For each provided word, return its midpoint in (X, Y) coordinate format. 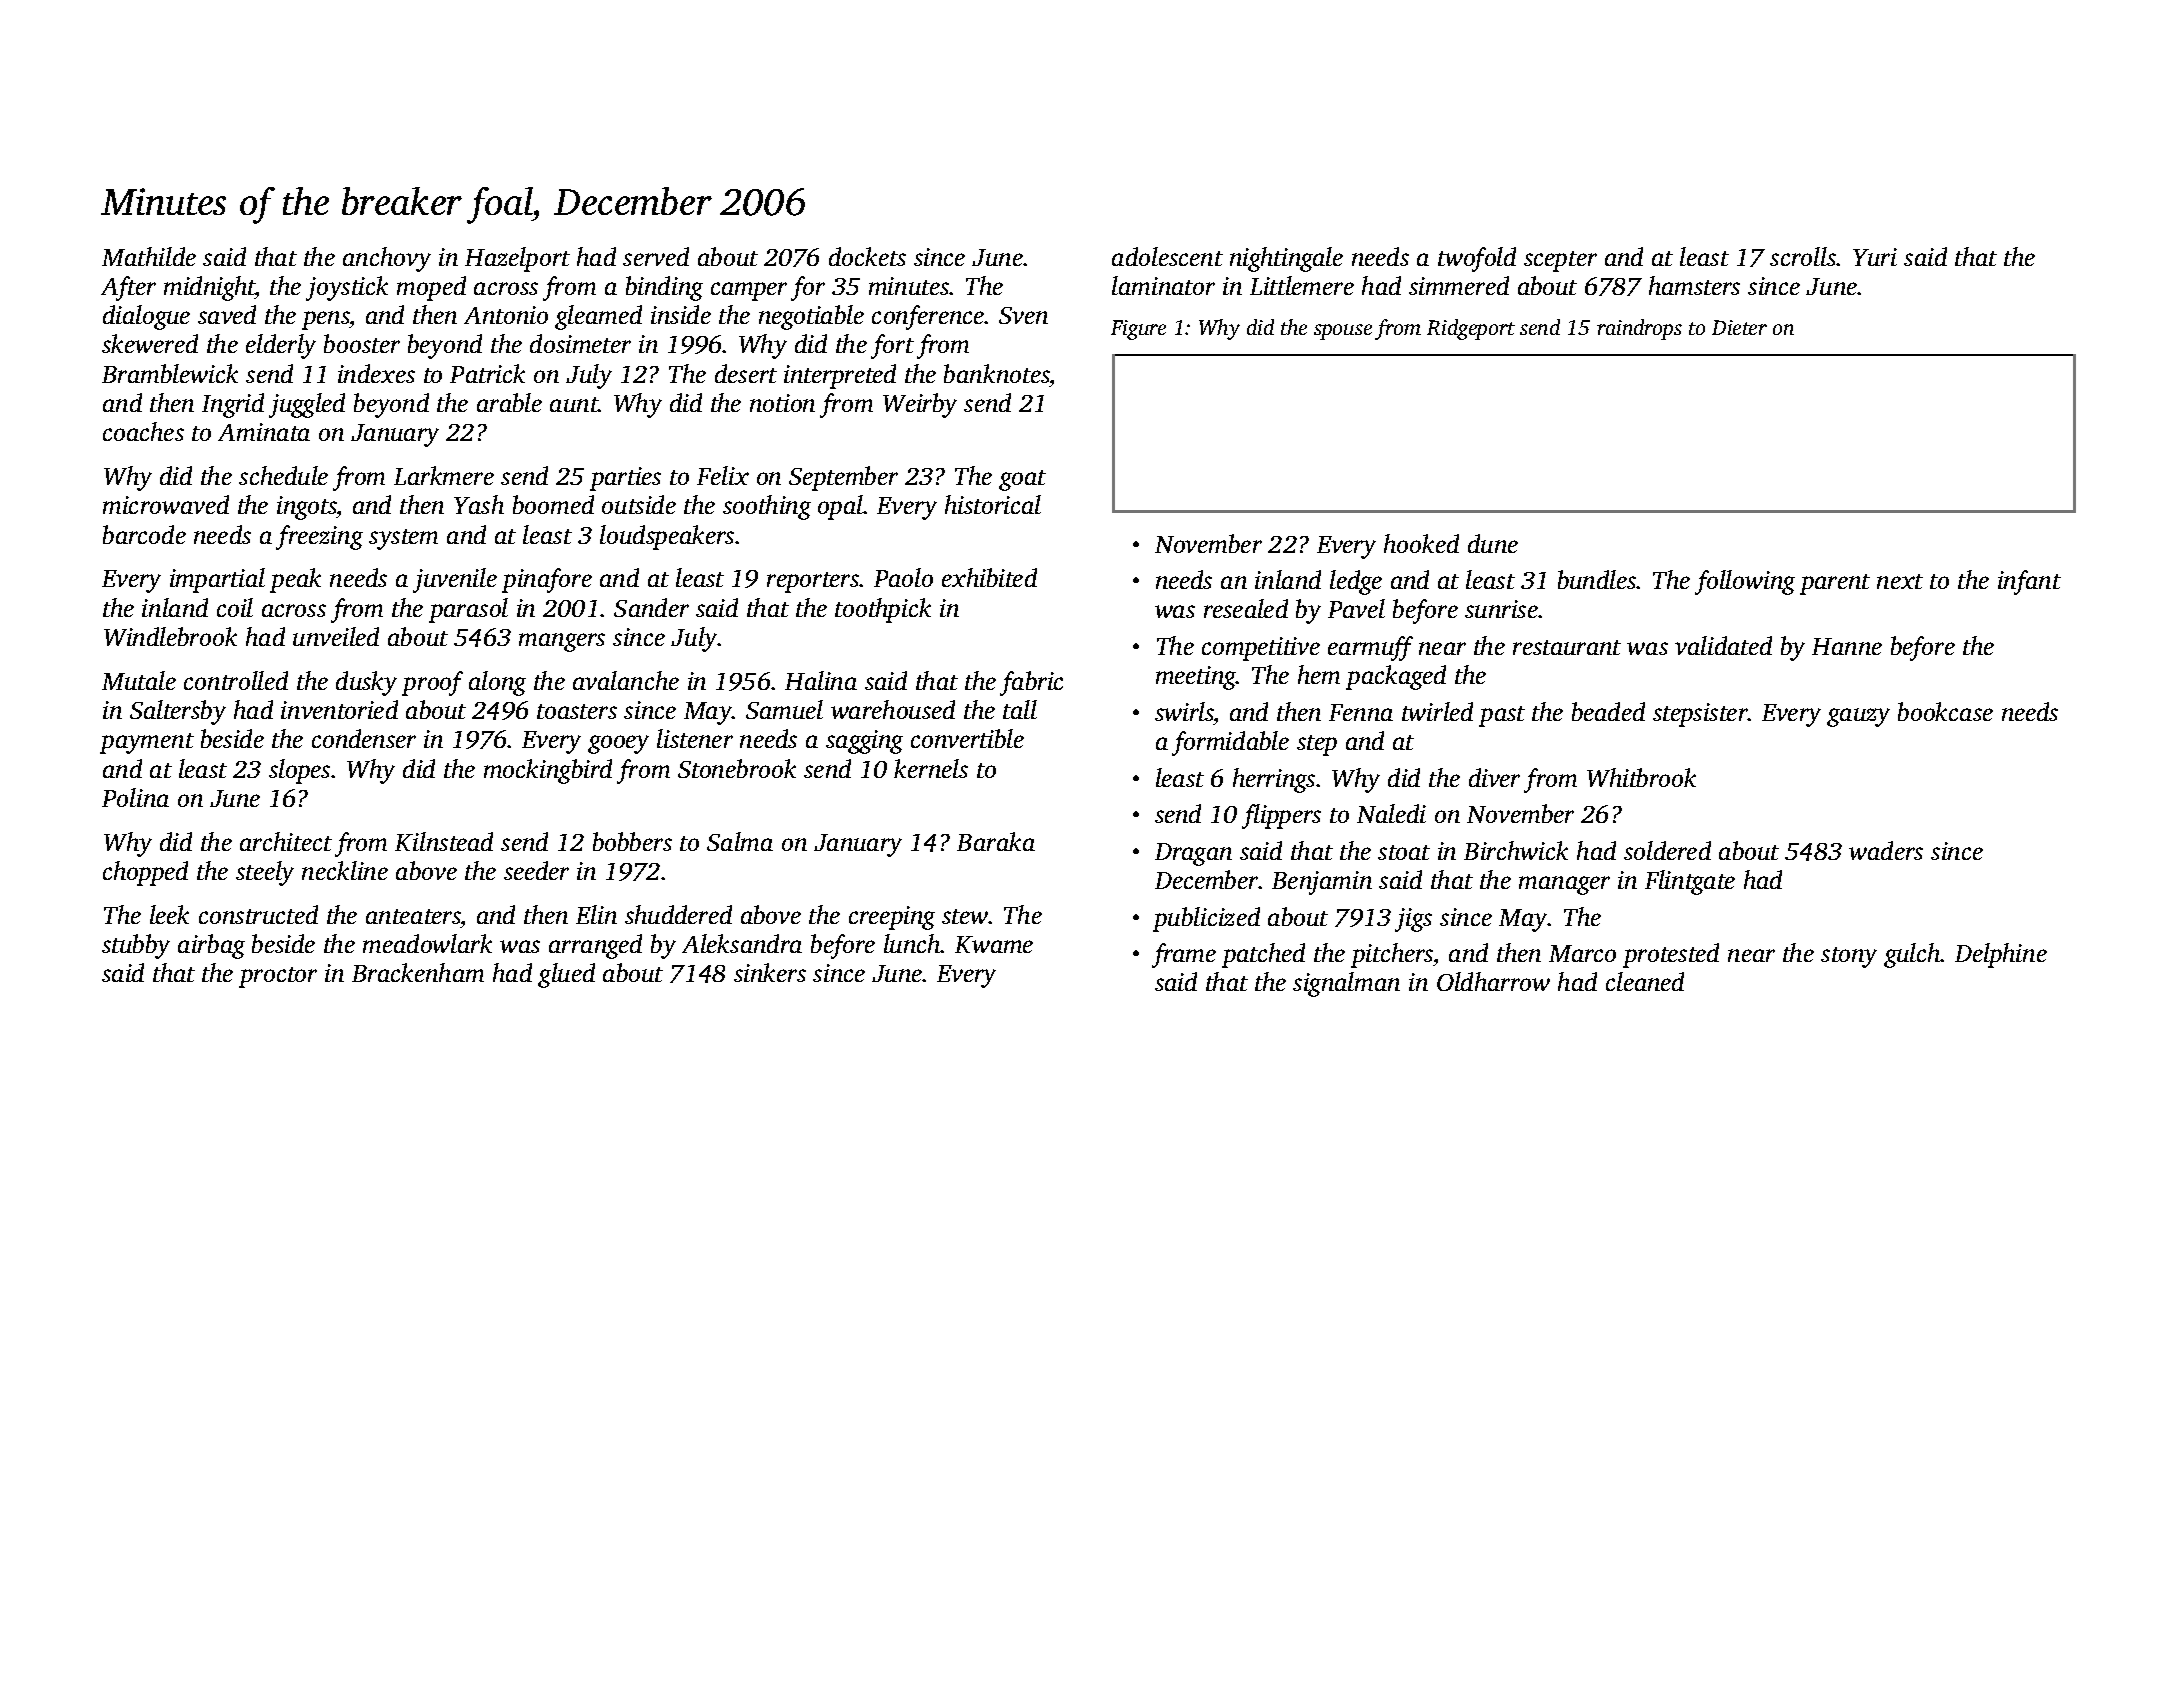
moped (431, 288)
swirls (1184, 711)
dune (1493, 543)
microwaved (166, 504)
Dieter (1739, 327)
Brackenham (418, 972)
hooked (1421, 543)
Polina (135, 797)
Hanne (1847, 646)
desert (746, 373)
